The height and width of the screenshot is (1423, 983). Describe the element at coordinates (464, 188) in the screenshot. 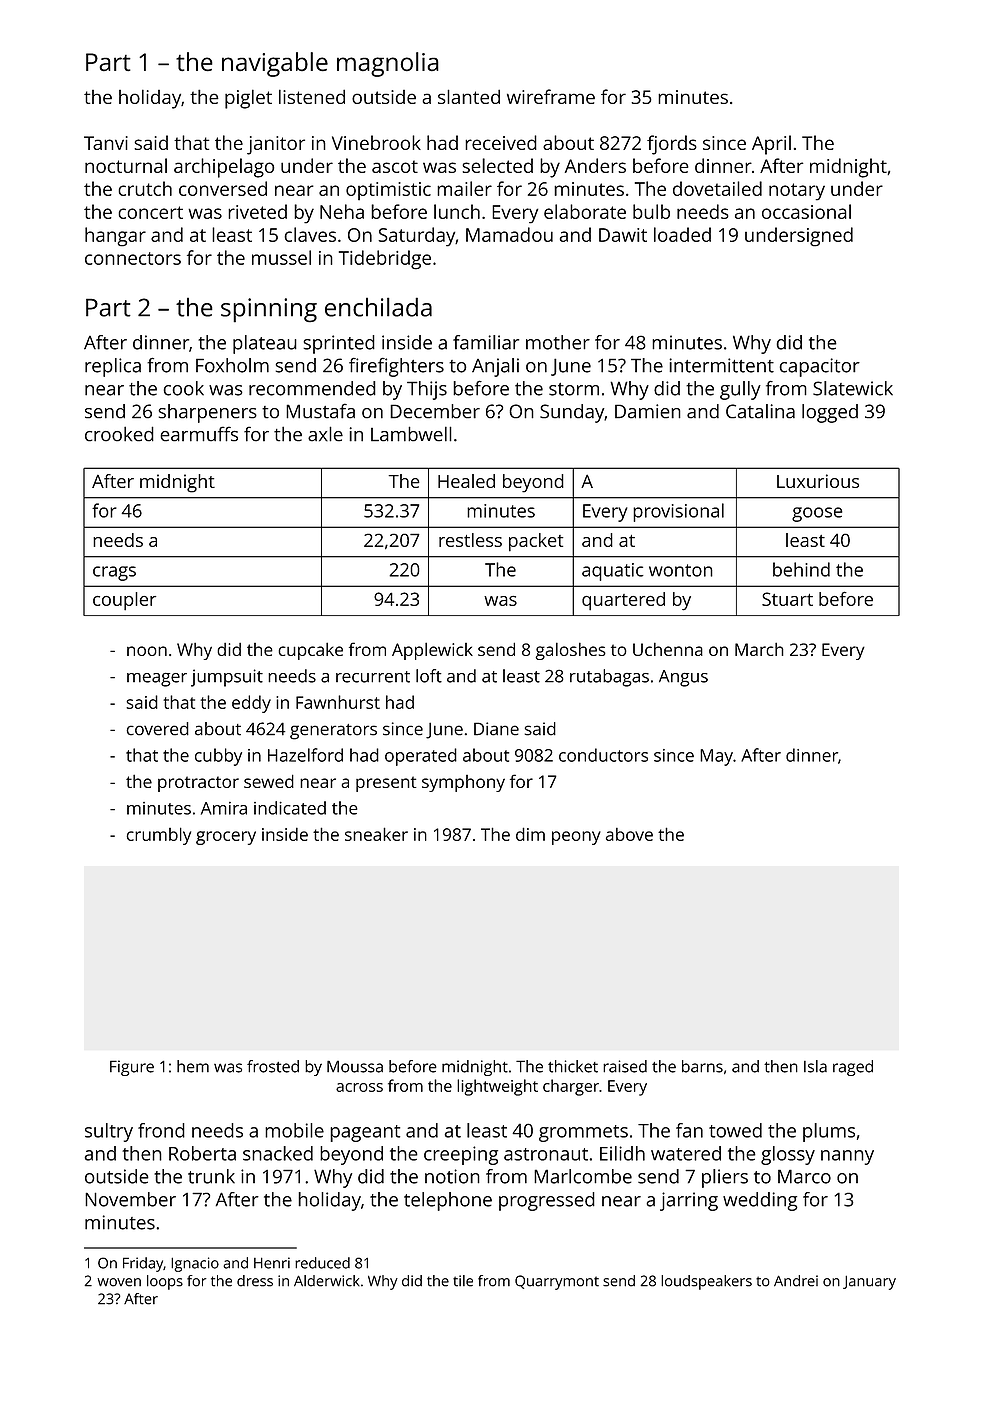

I see `mailer` at that location.
